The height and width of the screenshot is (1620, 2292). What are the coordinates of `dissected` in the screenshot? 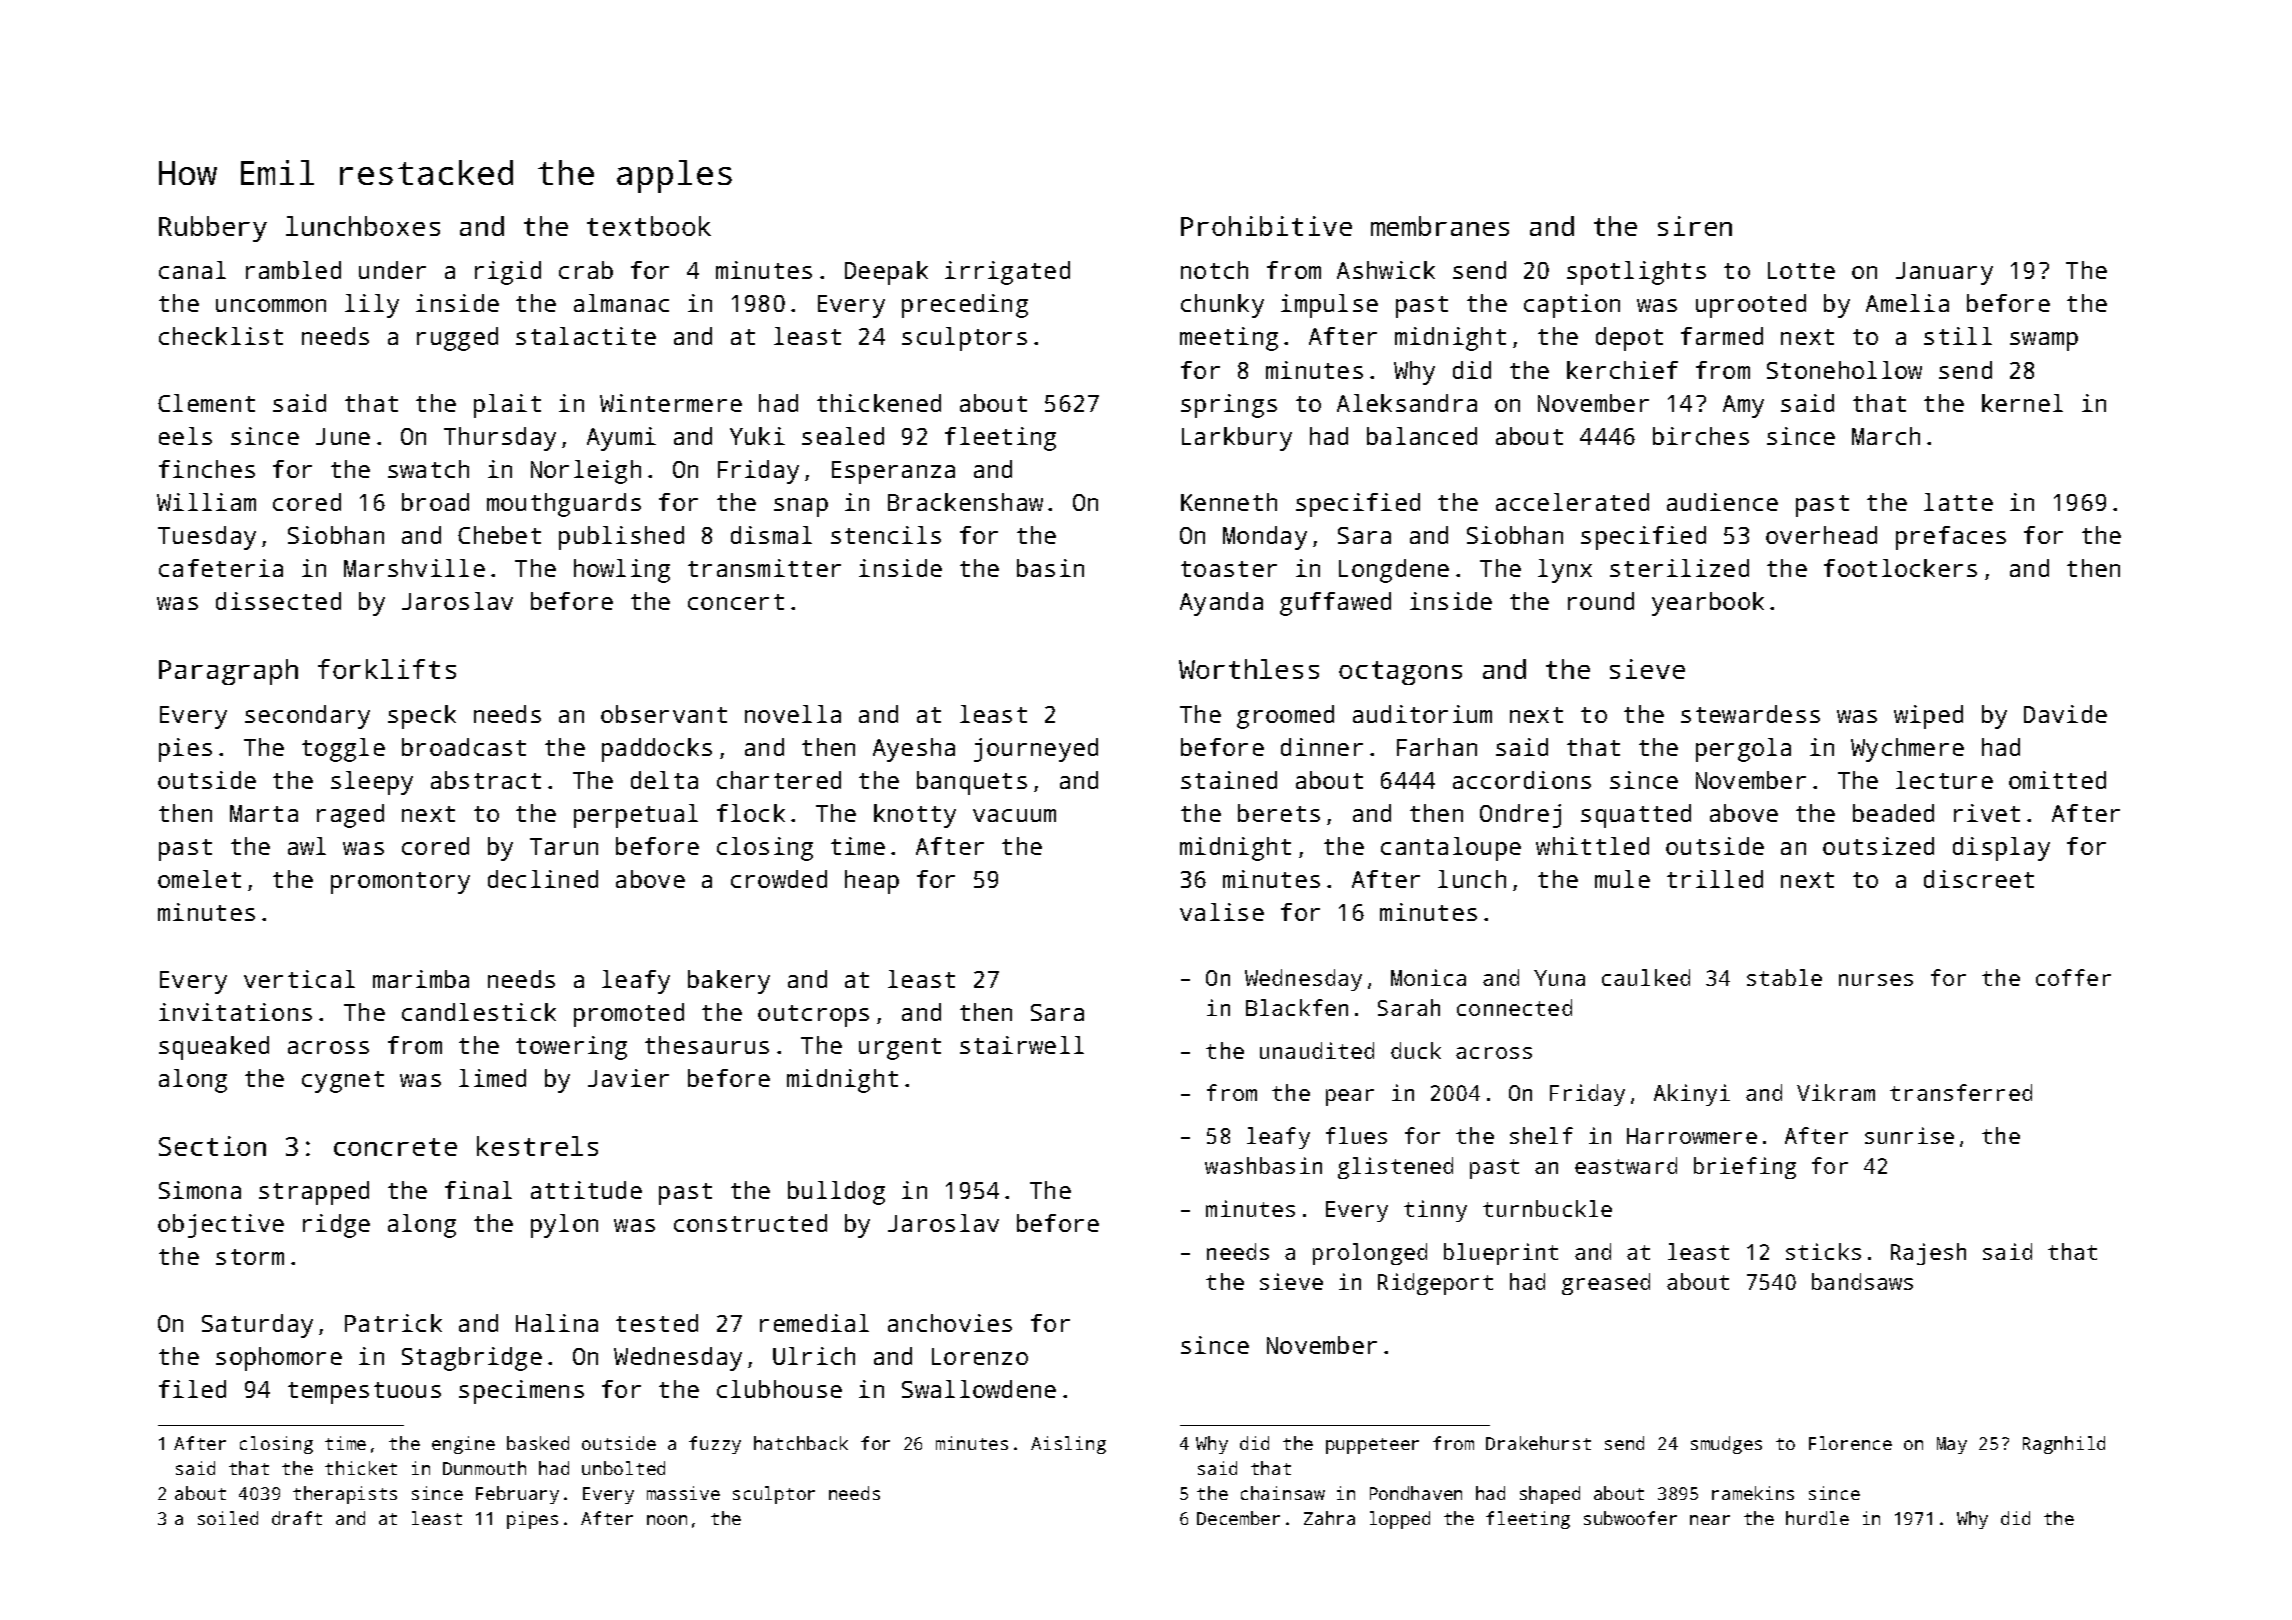 It's located at (278, 601).
